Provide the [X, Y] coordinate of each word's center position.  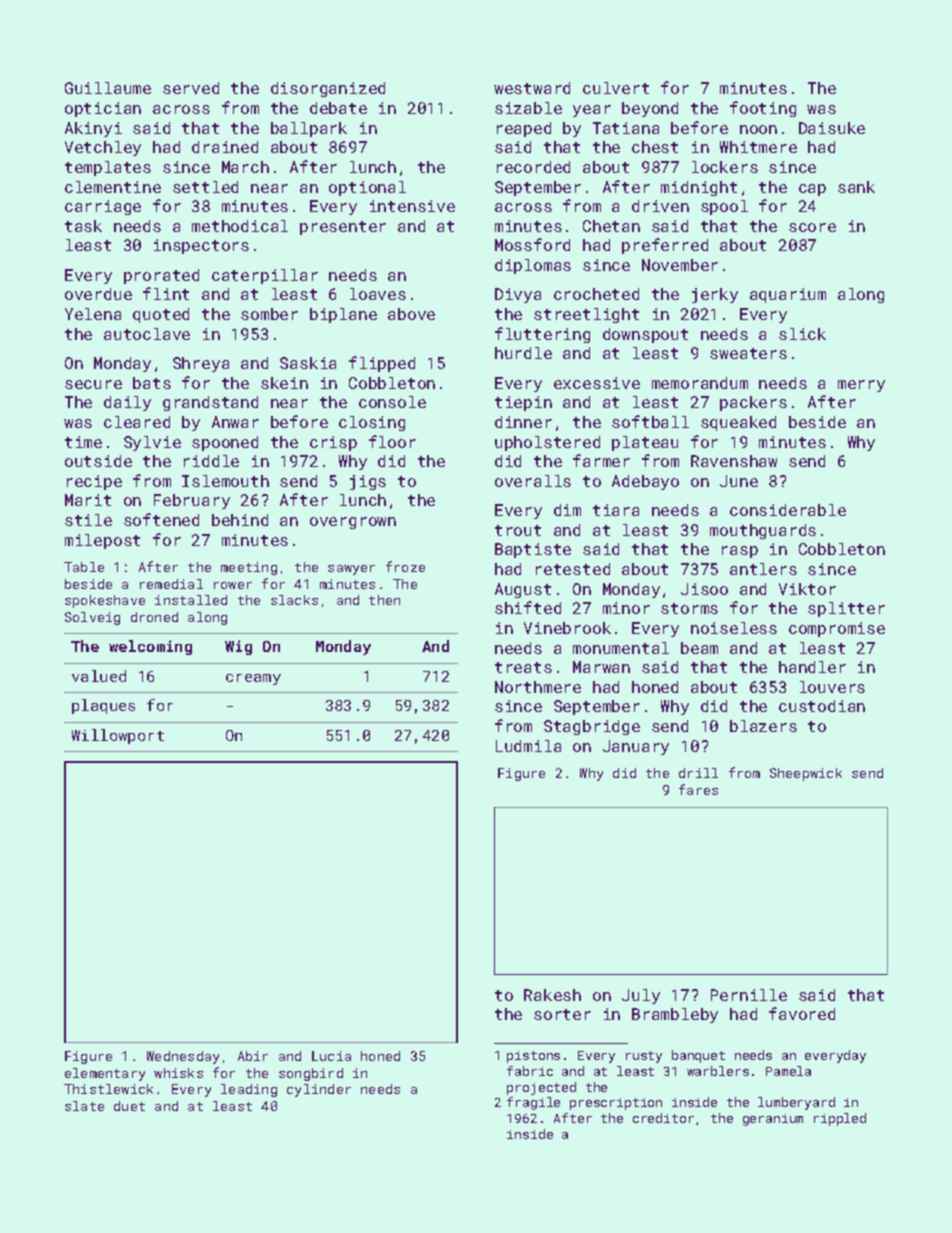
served [191, 88]
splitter [846, 609]
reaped [524, 129]
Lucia [331, 1056]
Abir [253, 1056]
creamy [253, 679]
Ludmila [528, 746]
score [812, 227]
